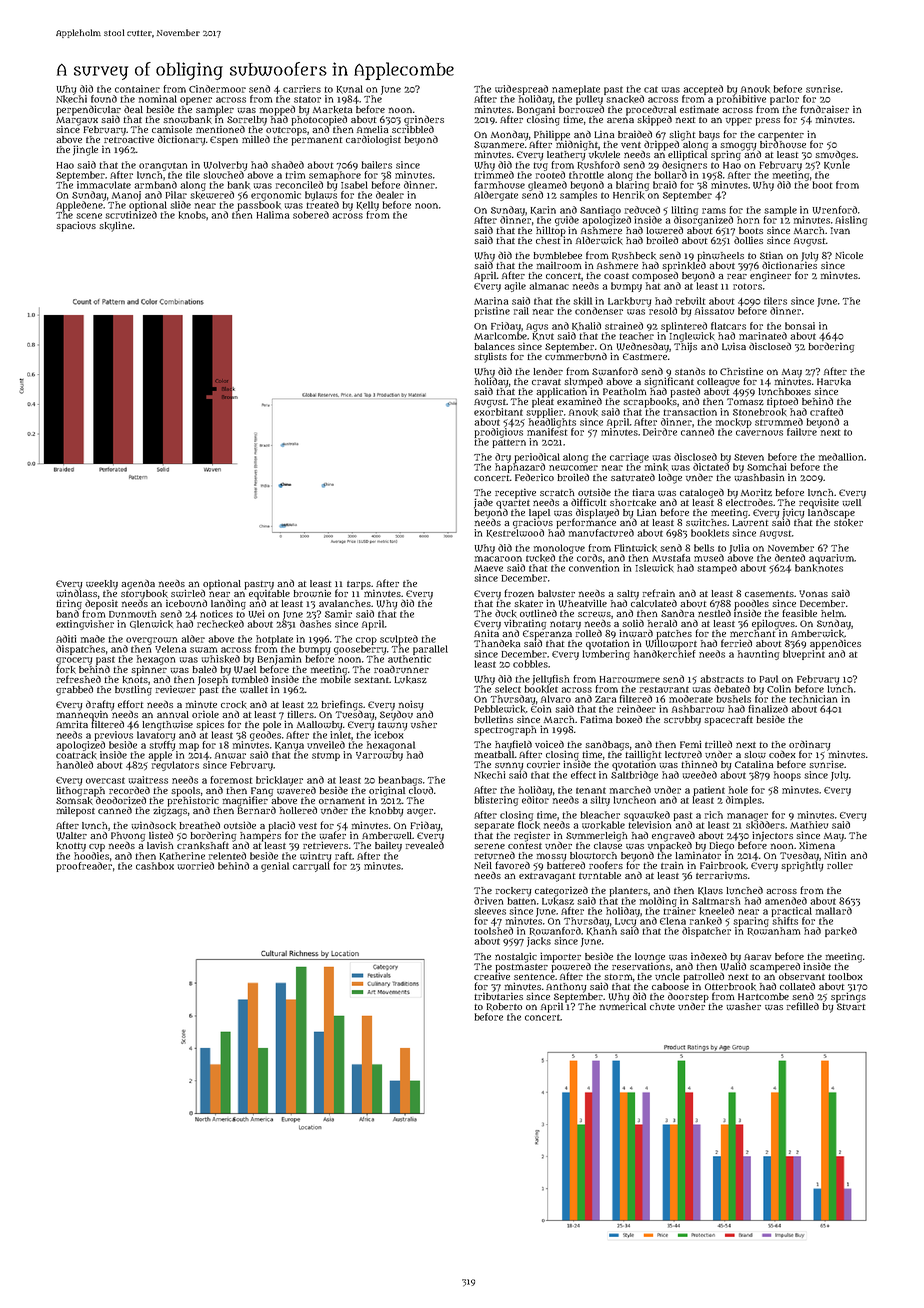 This screenshot has width=924, height=1308. What do you see at coordinates (837, 165) in the screenshot?
I see `Kunle` at bounding box center [837, 165].
